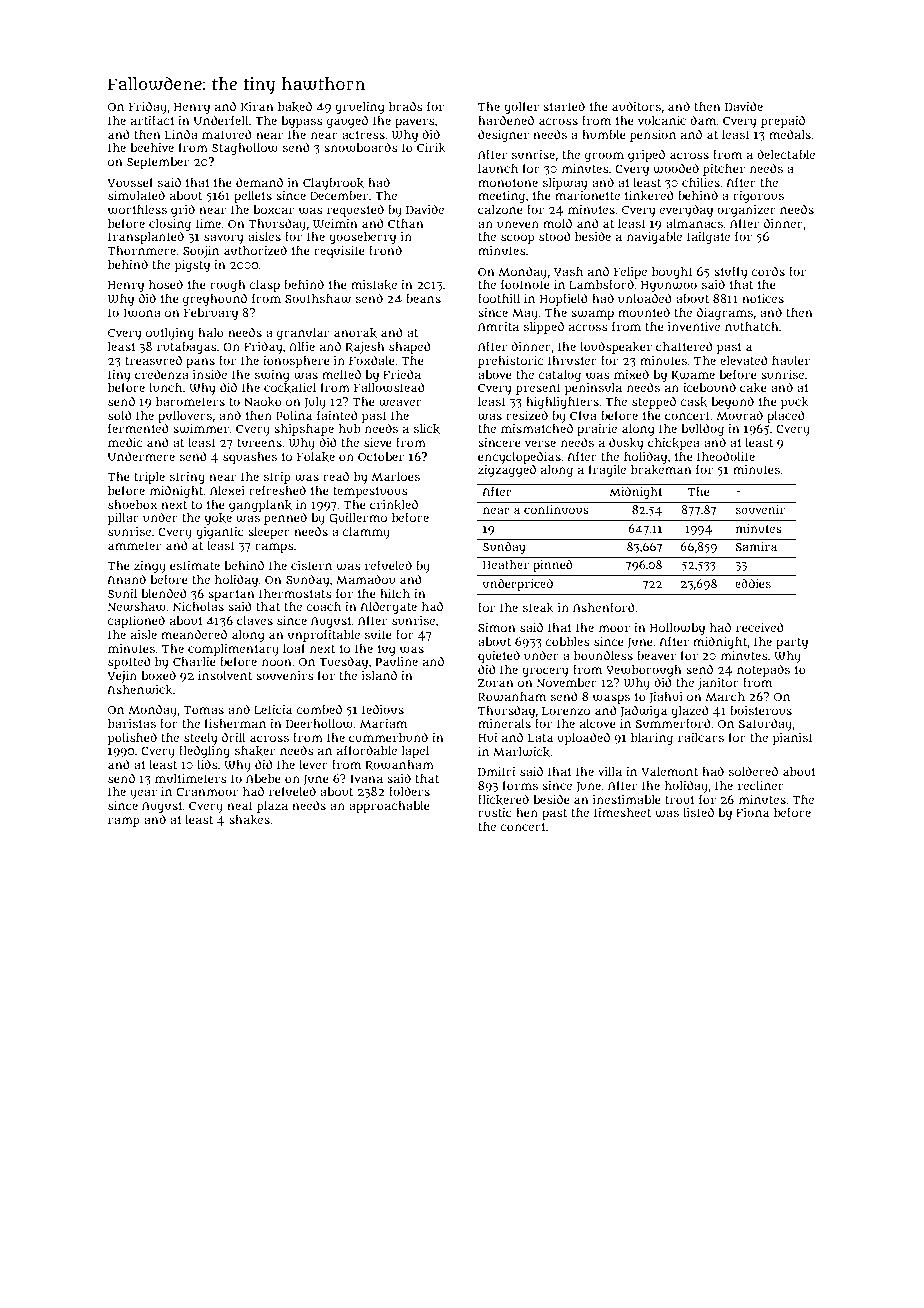 This image has height=1308, width=924. I want to click on boisterous, so click(761, 710).
